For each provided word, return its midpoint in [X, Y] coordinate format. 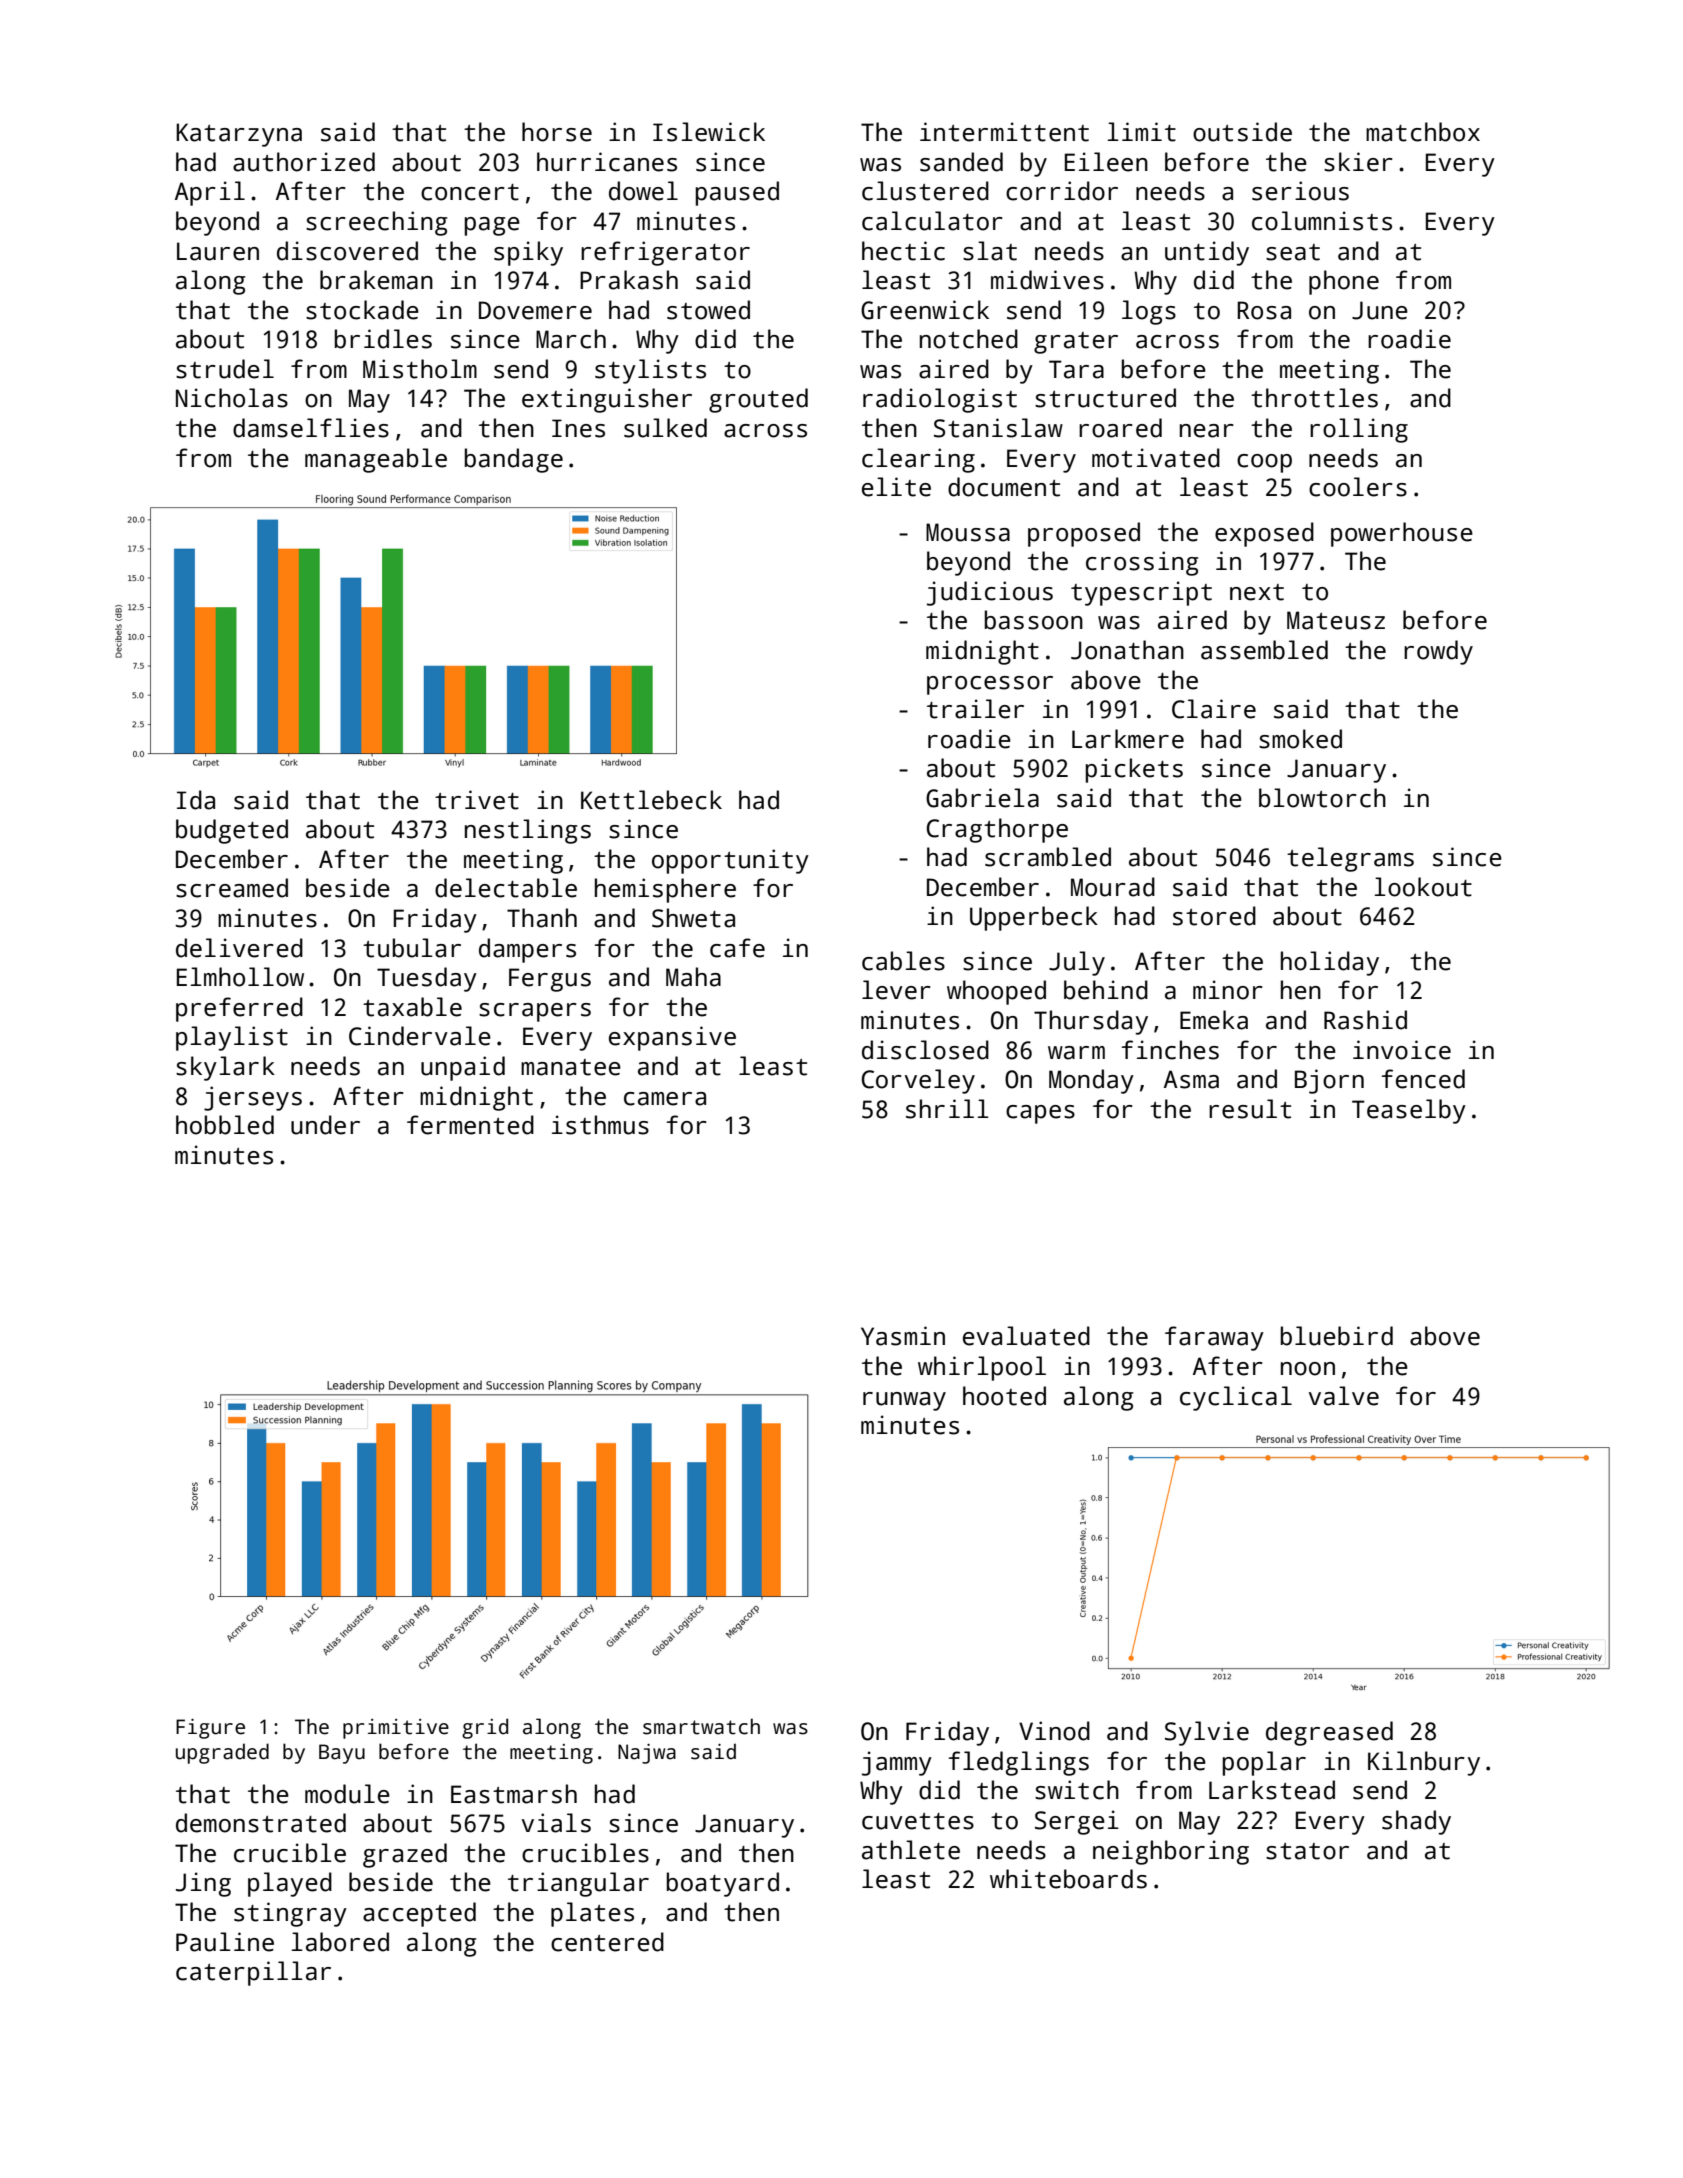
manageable [376, 460]
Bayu [342, 1754]
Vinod [1054, 1731]
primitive [396, 1729]
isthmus [600, 1125]
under [325, 1125]
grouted [758, 400]
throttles [1314, 398]
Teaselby [1409, 1111]
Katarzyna [239, 135]
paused [737, 193]
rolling [1359, 430]
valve [1344, 1396]
